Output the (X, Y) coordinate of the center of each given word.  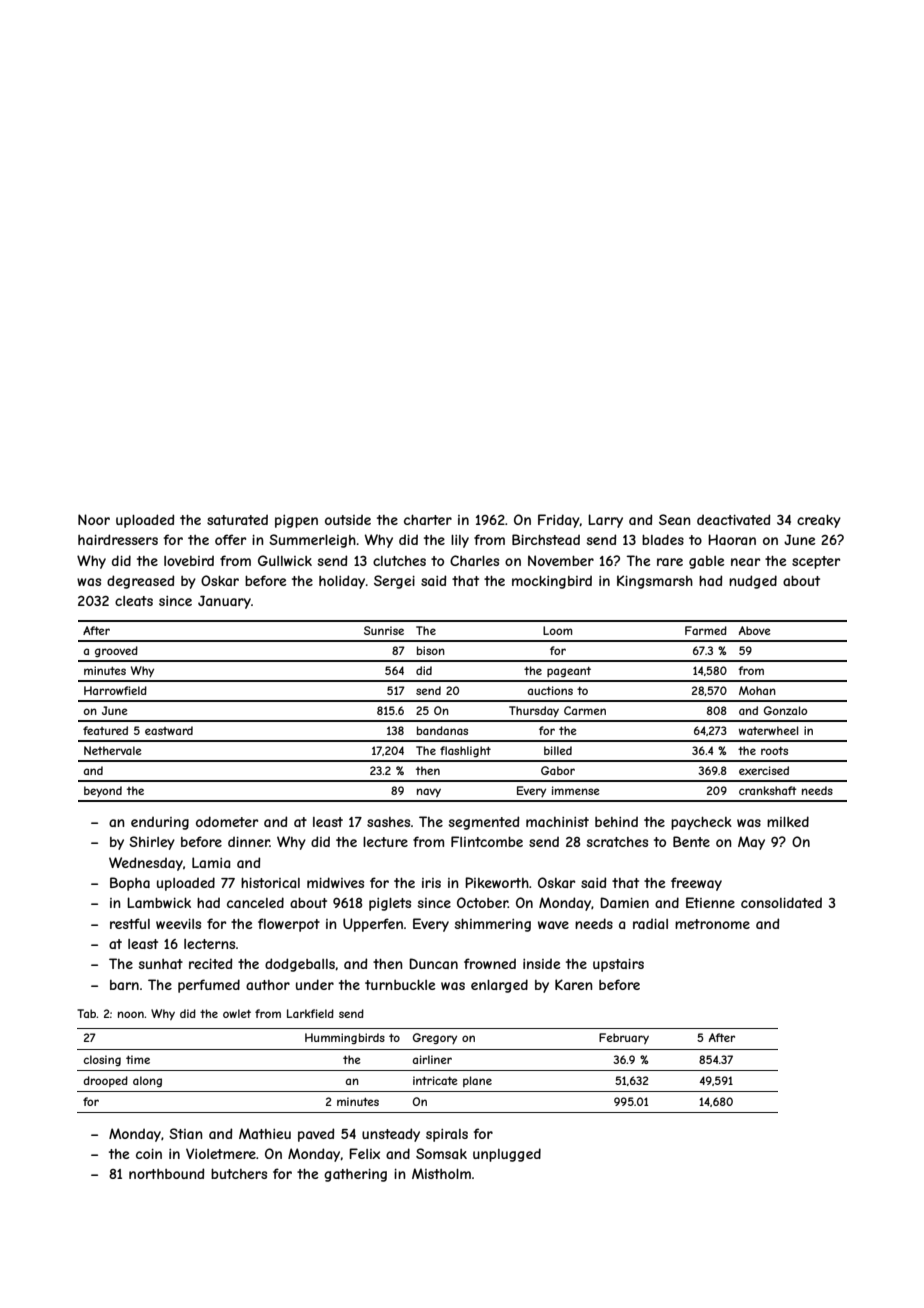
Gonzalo (785, 710)
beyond (103, 791)
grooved (116, 651)
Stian (186, 1133)
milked (788, 821)
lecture (385, 842)
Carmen (585, 710)
